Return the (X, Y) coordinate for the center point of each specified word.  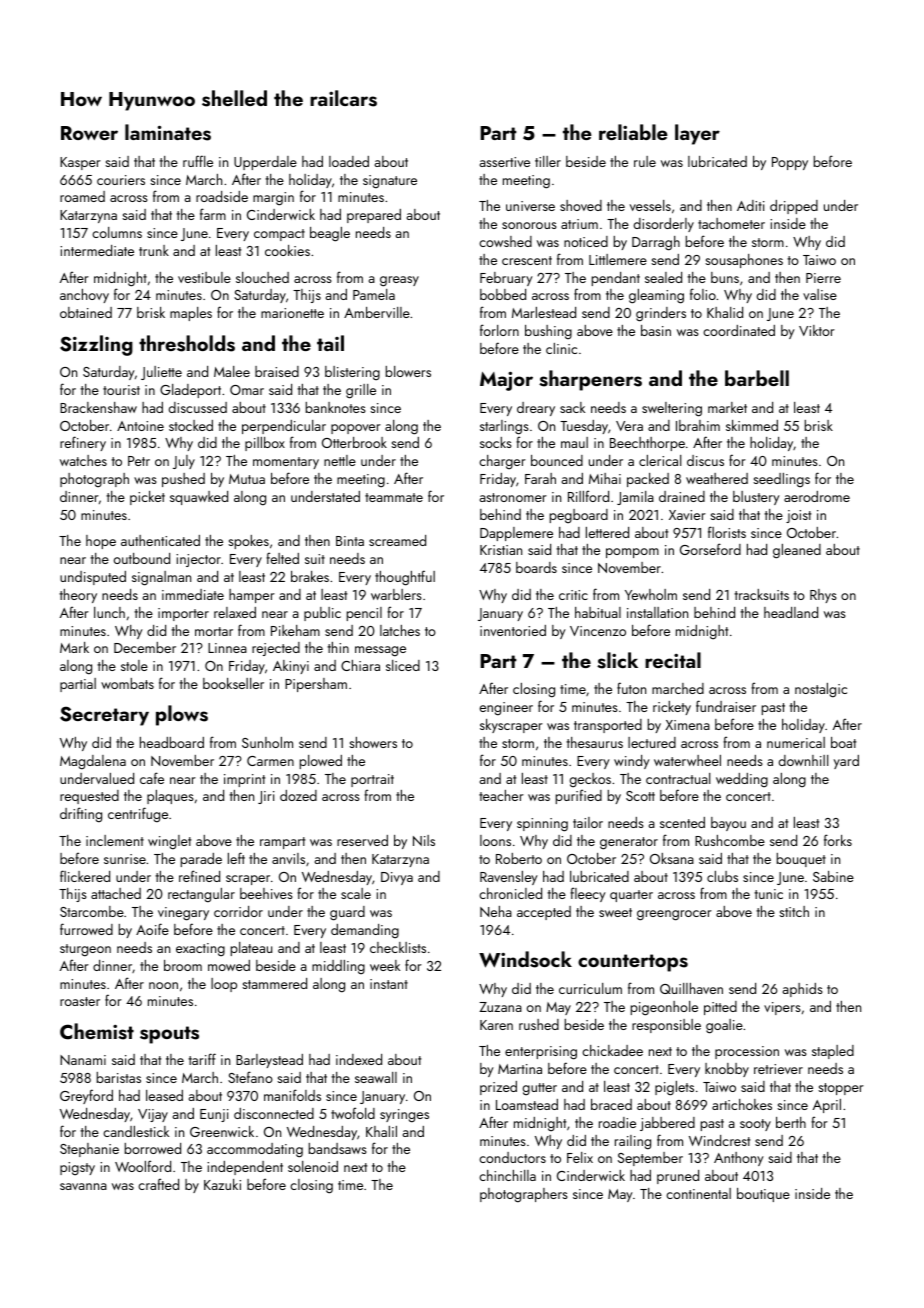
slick (617, 660)
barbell (757, 378)
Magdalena (93, 762)
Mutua (247, 479)
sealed (663, 277)
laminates (168, 132)
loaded (349, 161)
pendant (616, 279)
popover (356, 429)
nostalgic (821, 690)
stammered (274, 983)
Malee (232, 371)
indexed (359, 1059)
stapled (833, 1052)
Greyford (86, 1096)
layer (697, 134)
